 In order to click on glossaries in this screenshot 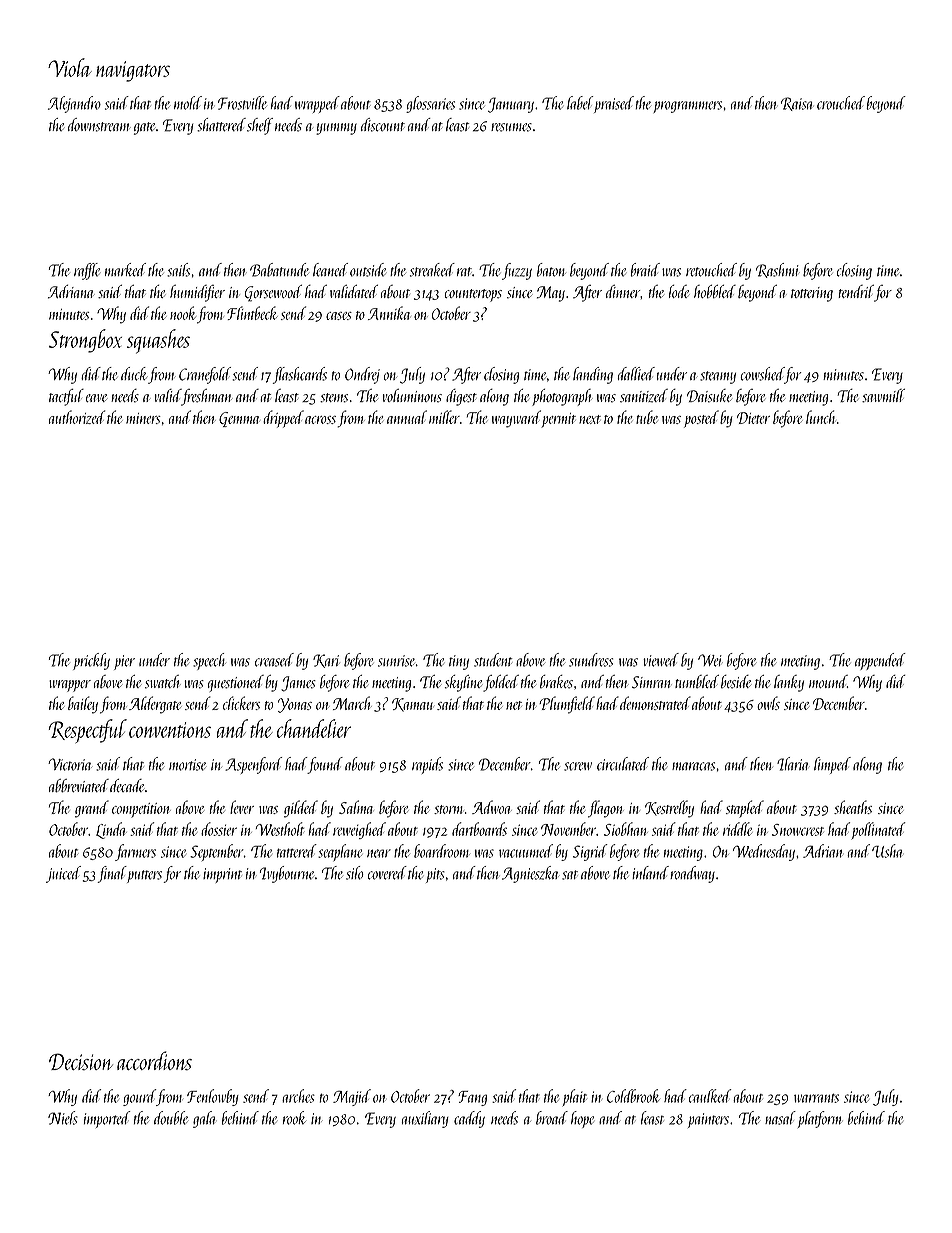, I will do `click(430, 104)`.
